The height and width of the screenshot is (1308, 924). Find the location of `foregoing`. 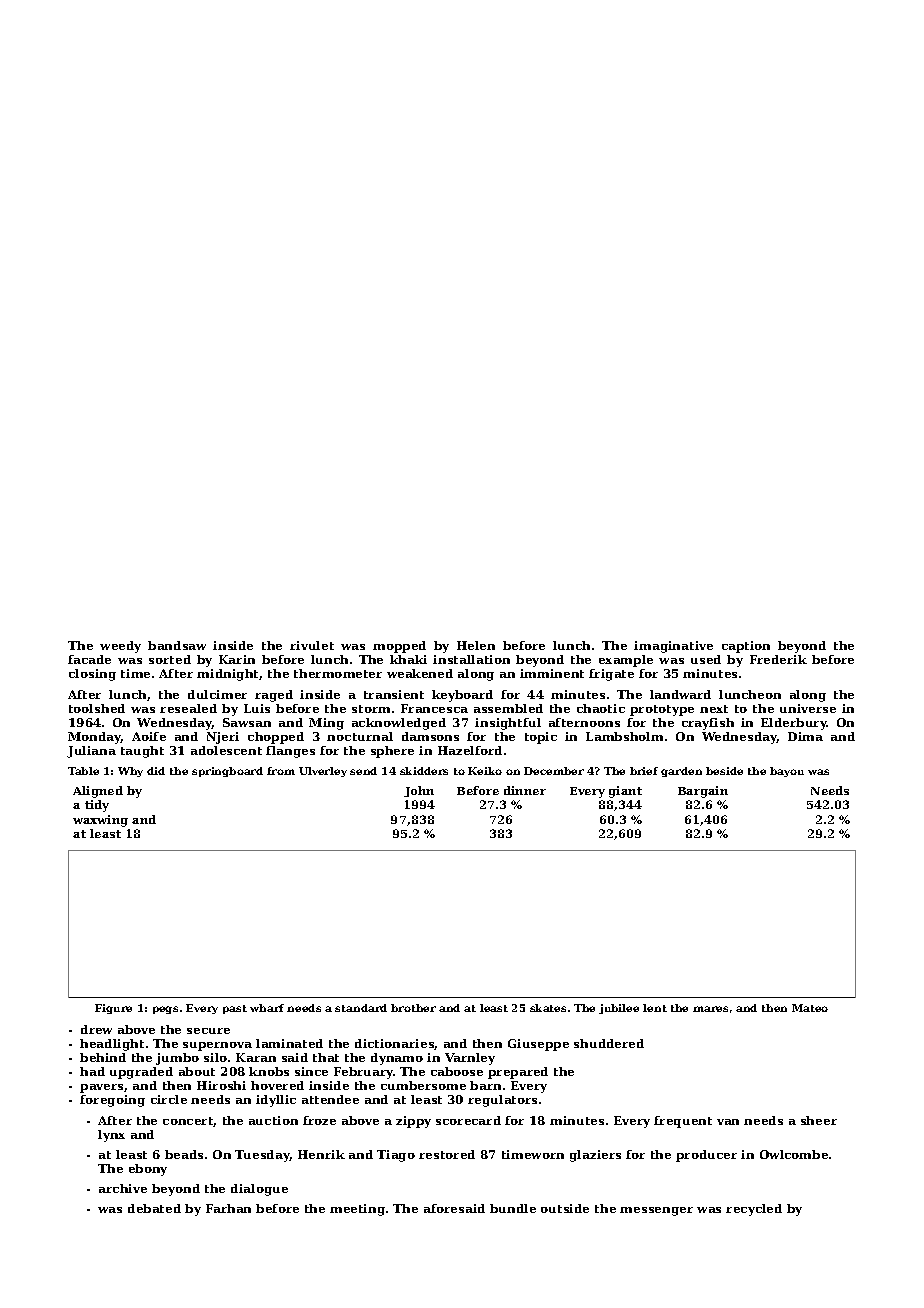

foregoing is located at coordinates (112, 1101).
